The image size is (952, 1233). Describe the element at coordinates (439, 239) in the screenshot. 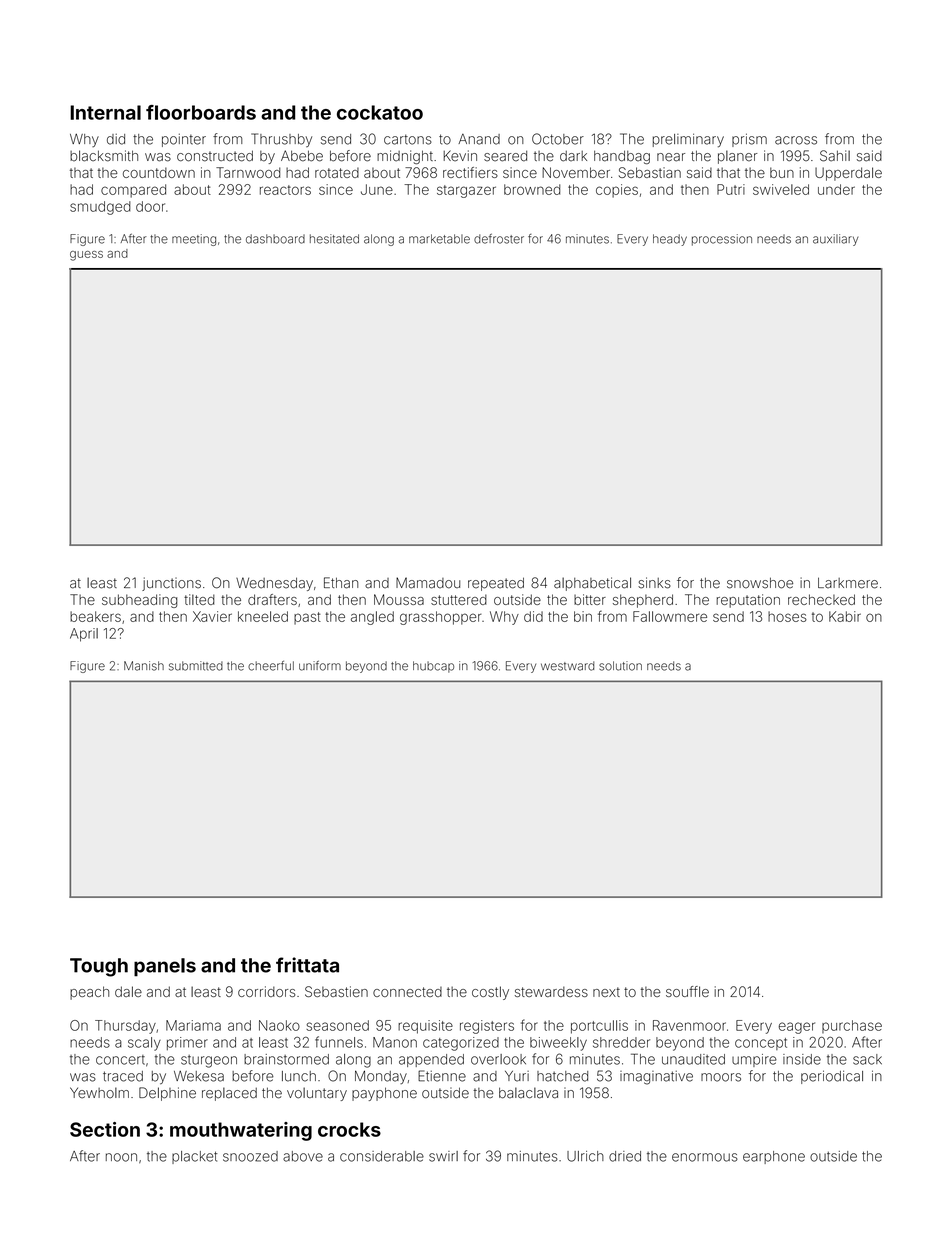

I see `marketable` at that location.
